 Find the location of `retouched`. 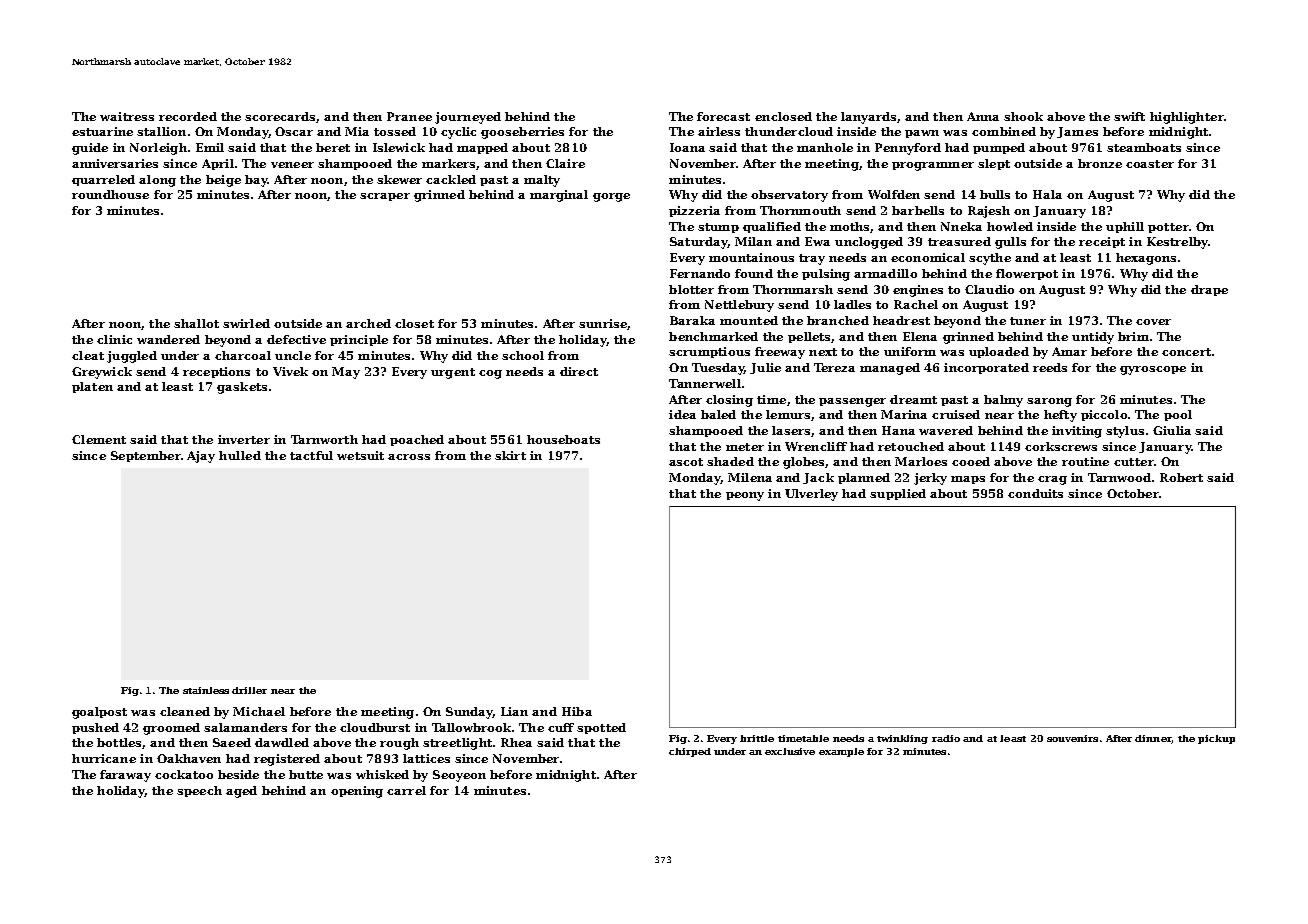

retouched is located at coordinates (911, 446).
